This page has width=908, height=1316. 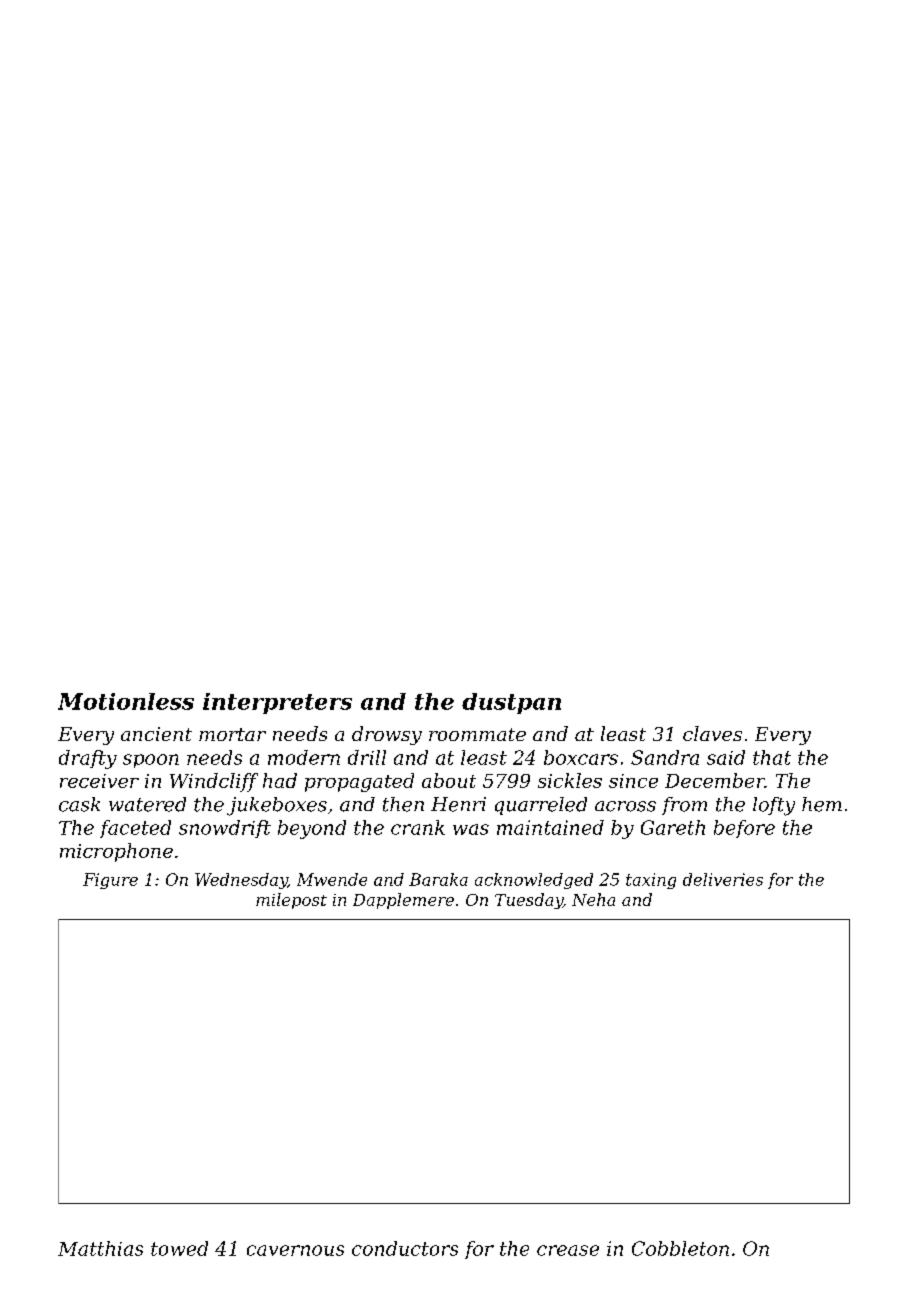 I want to click on conductors, so click(x=405, y=1248).
